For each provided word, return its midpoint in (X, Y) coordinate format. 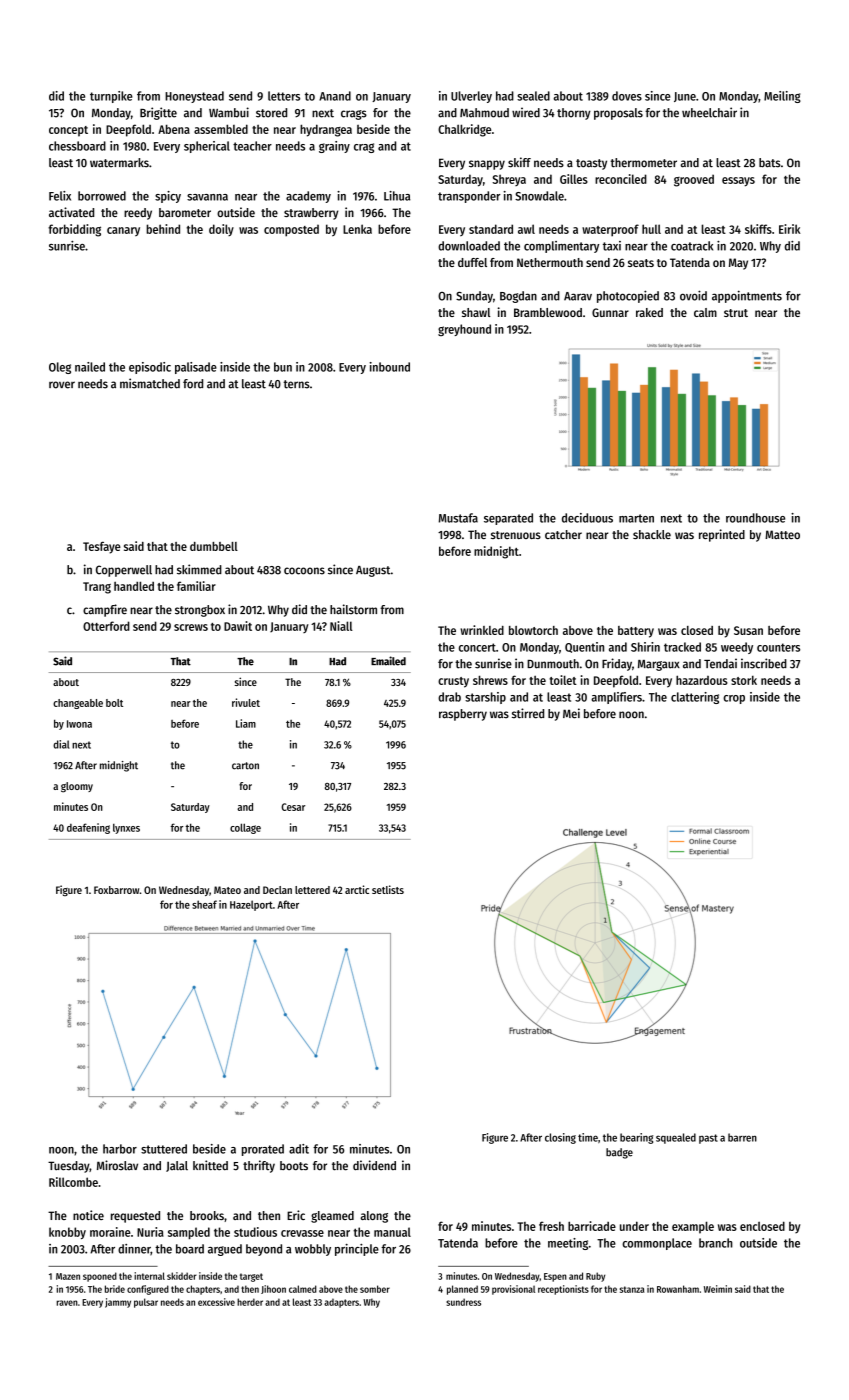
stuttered (164, 1149)
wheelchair (709, 112)
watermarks (119, 163)
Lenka (357, 229)
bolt (114, 703)
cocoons (304, 571)
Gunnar (610, 312)
